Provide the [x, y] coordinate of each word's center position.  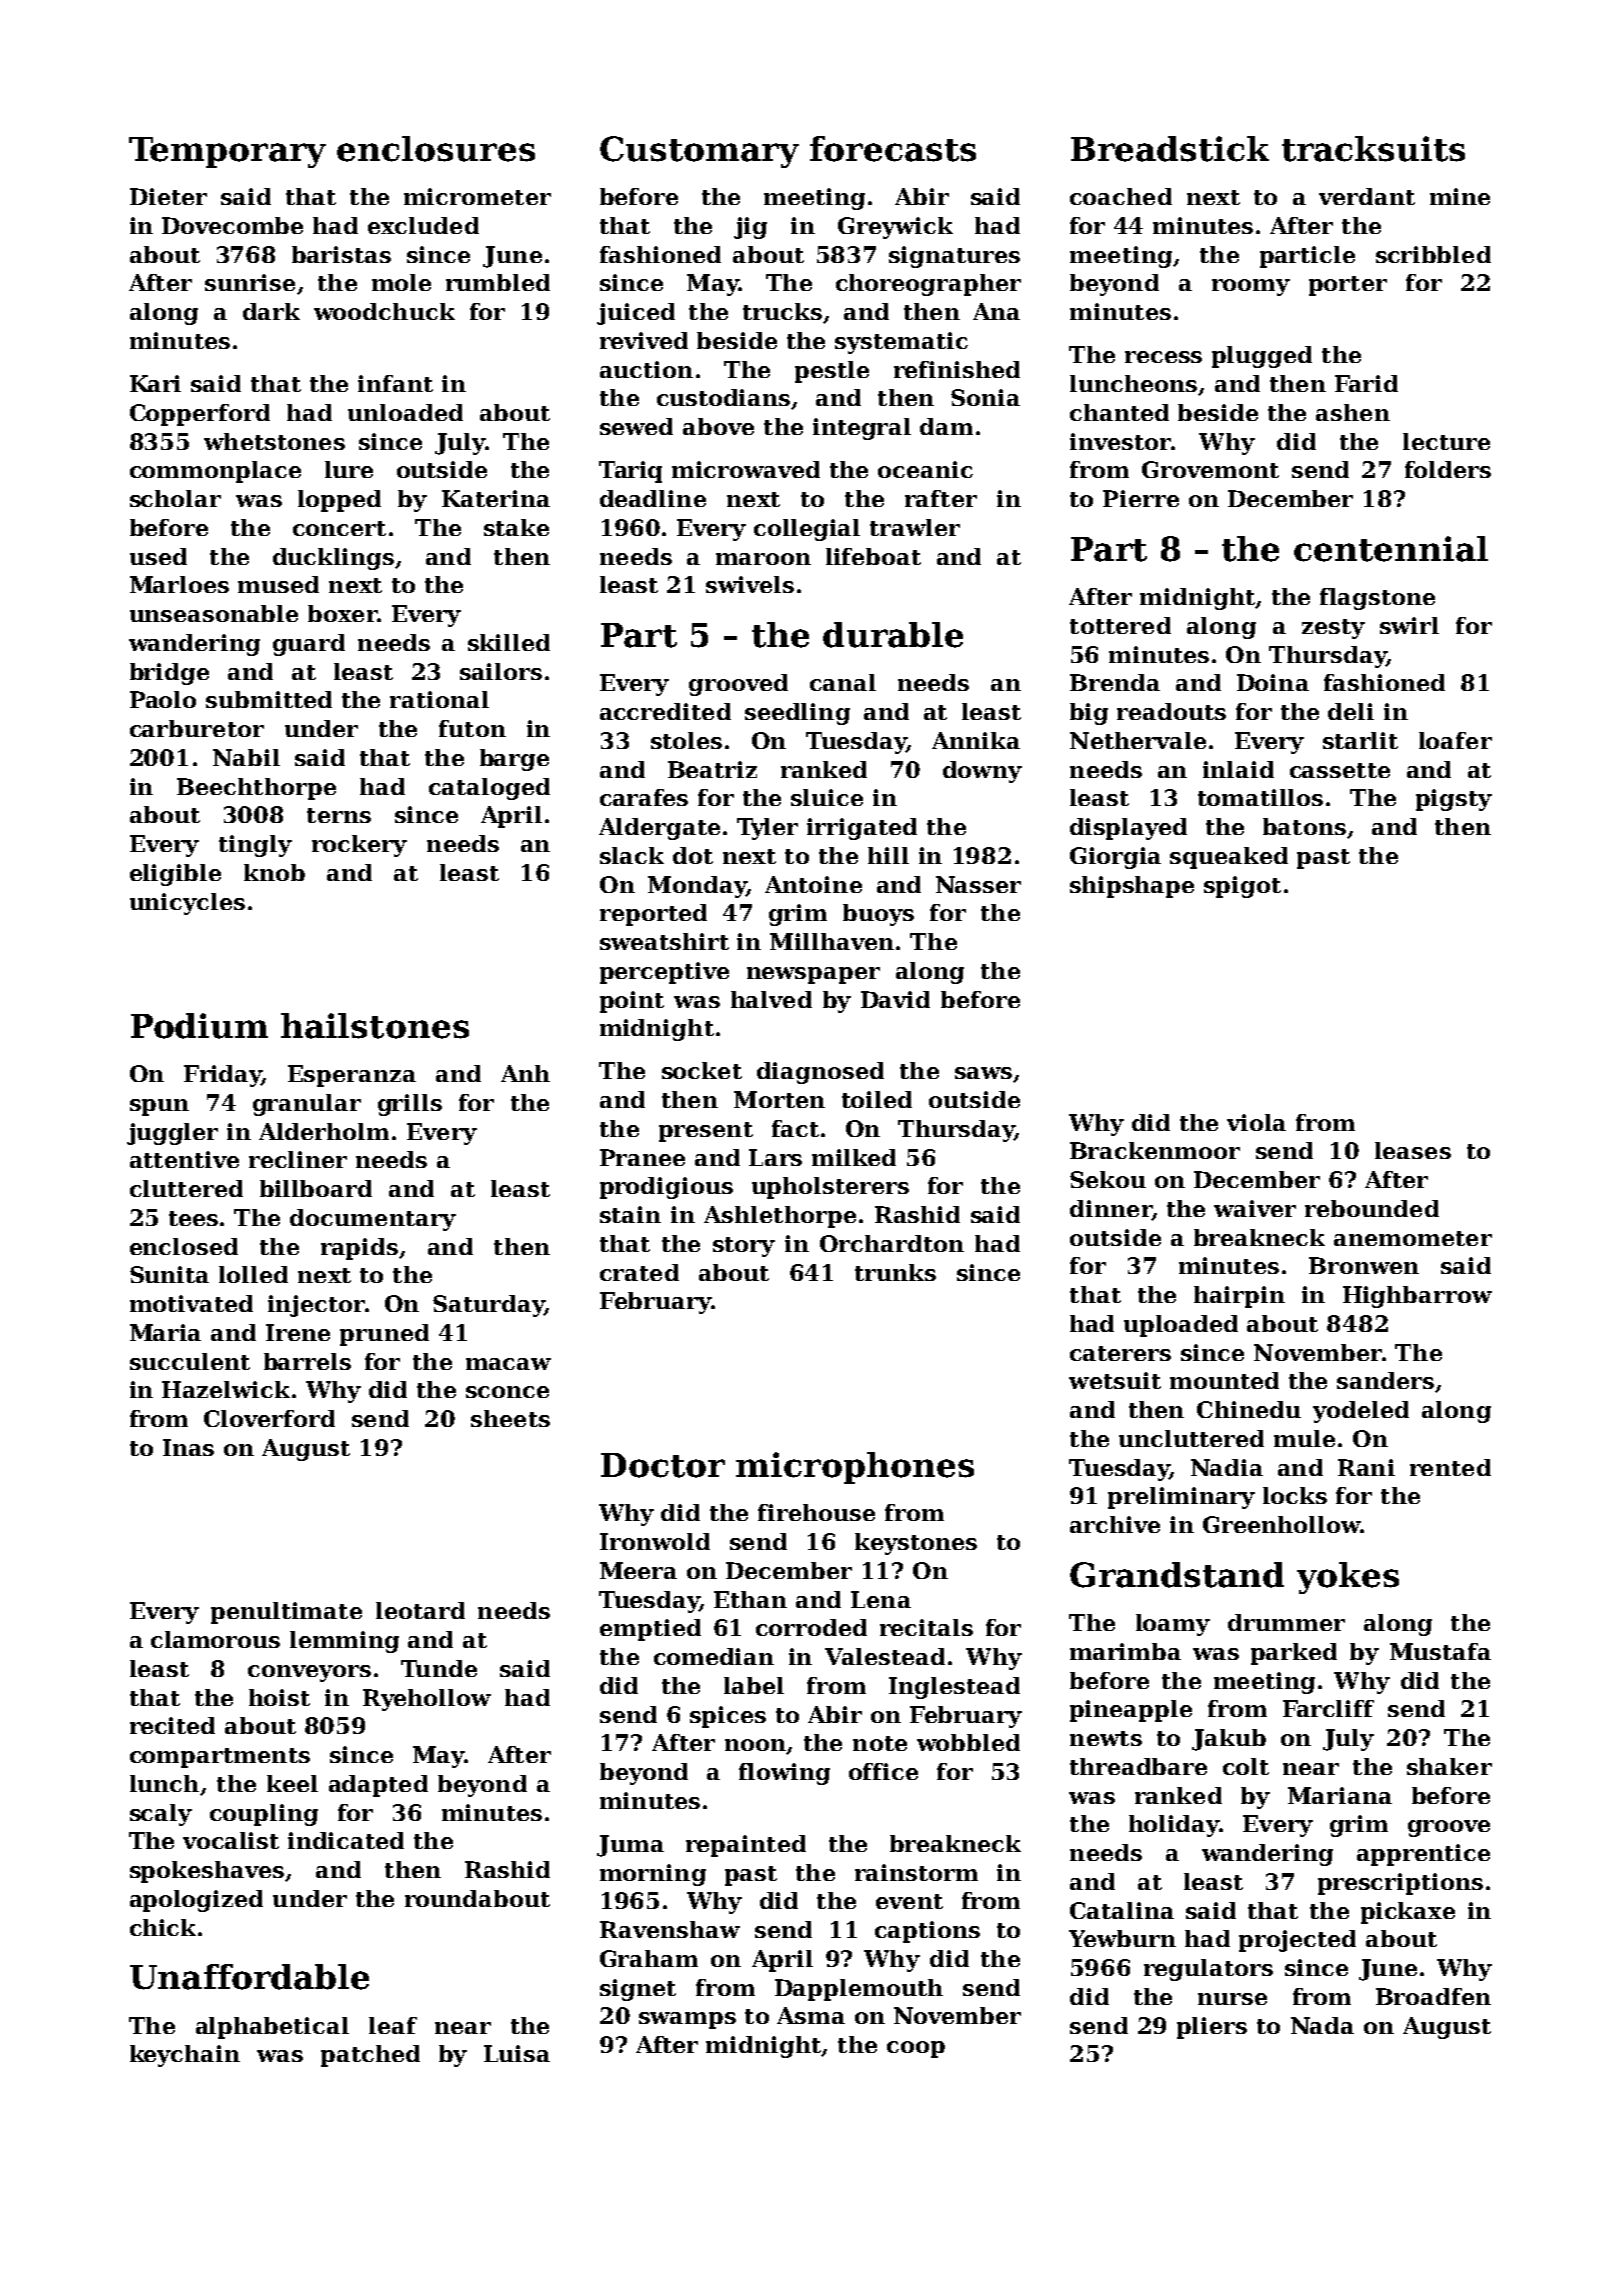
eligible [175, 875]
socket [702, 1070]
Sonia [985, 397]
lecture [1446, 441]
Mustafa [1440, 1651]
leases [1413, 1150]
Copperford [200, 415]
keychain [185, 2056]
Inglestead [954, 1688]
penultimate [286, 1613]
